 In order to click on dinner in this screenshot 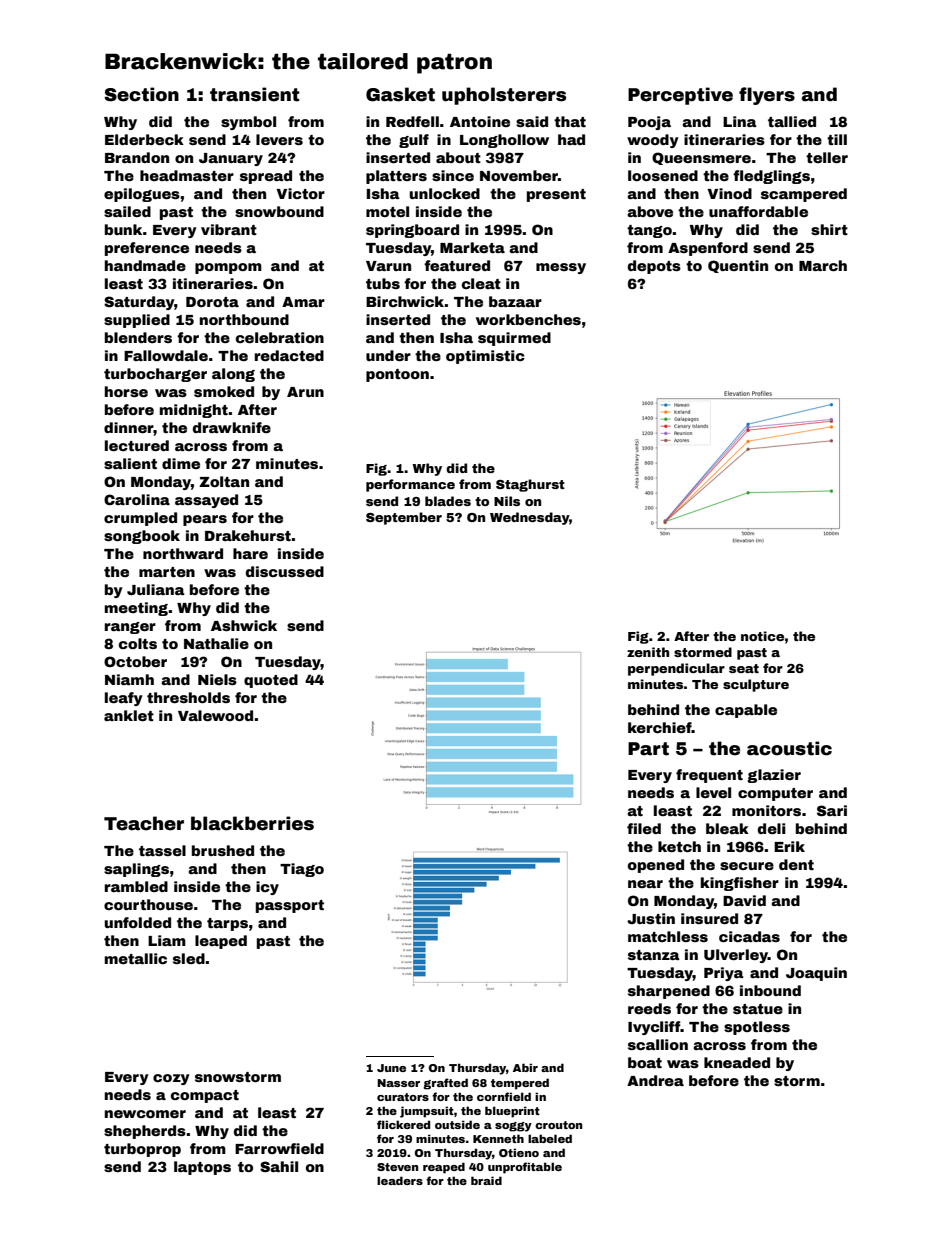, I will do `click(129, 427)`.
